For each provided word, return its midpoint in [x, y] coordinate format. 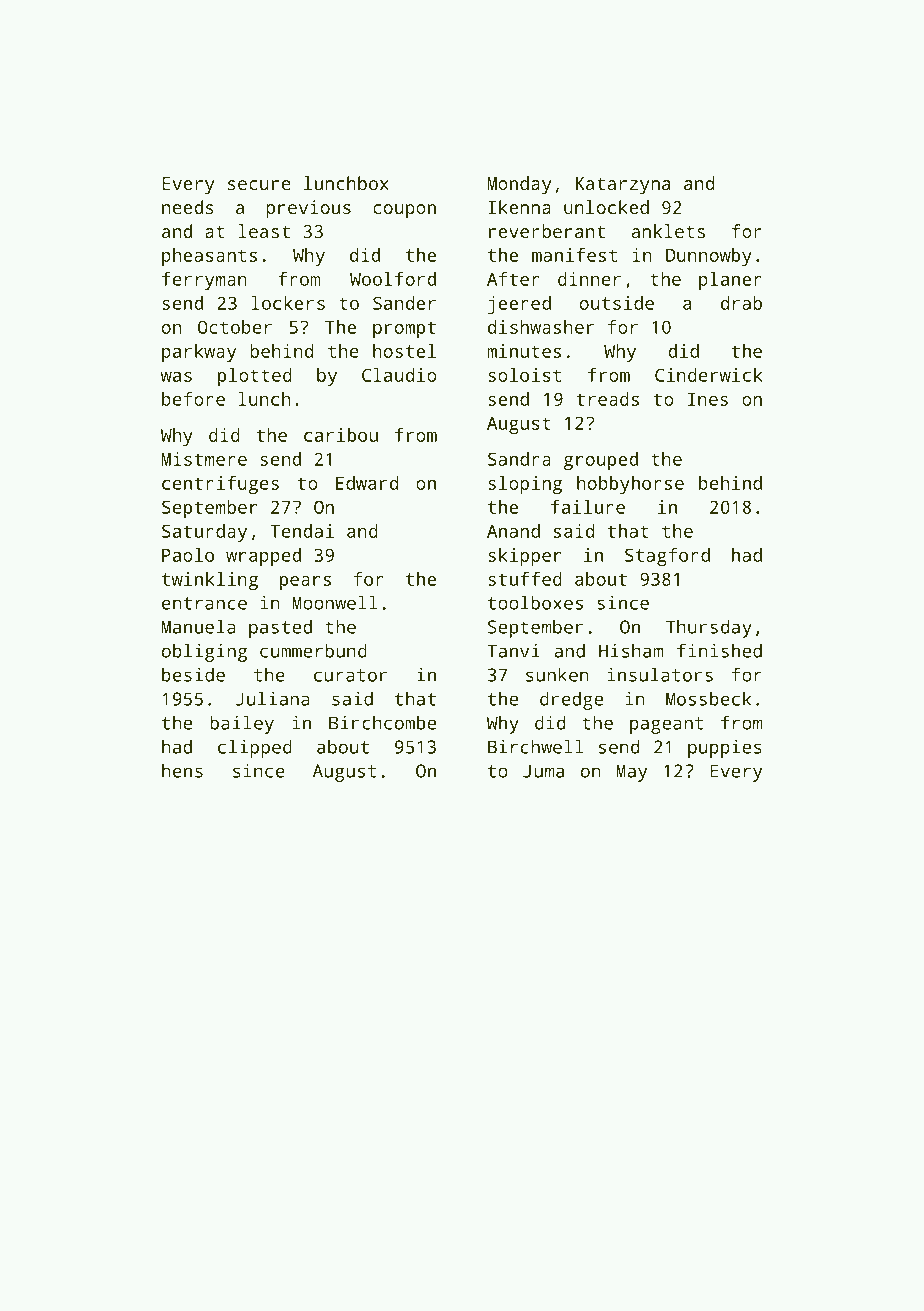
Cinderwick [708, 375]
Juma [543, 771]
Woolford [393, 279]
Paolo [188, 555]
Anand [513, 531]
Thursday [709, 628]
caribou [341, 435]
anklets [668, 231]
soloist [524, 375]
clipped [255, 748]
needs [188, 207]
